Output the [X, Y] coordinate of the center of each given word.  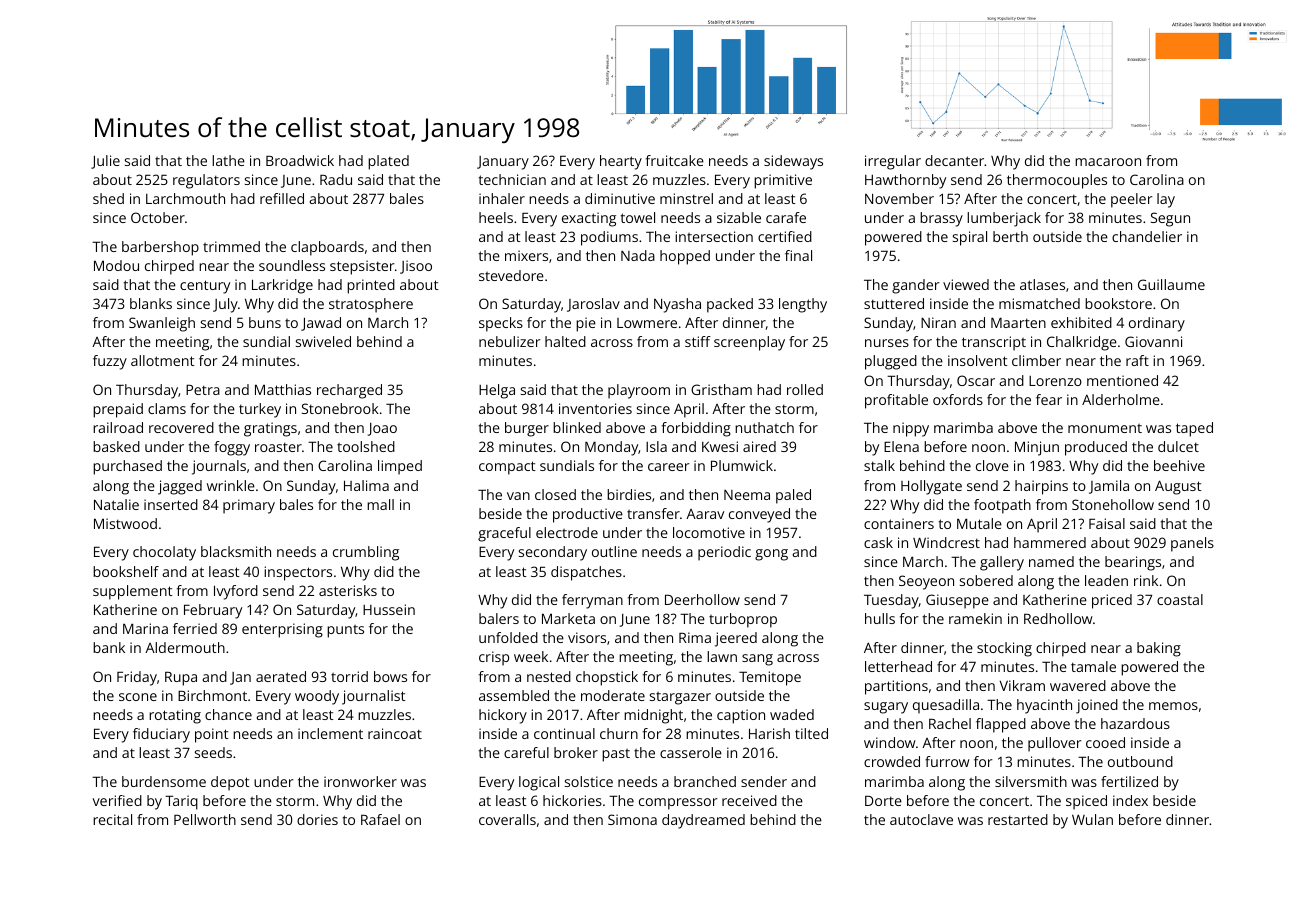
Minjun [1037, 448]
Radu [336, 179]
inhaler [502, 198]
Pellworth [205, 819]
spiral [970, 238]
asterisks [348, 590]
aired [759, 446]
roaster [278, 447]
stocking [1004, 649]
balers [499, 618]
